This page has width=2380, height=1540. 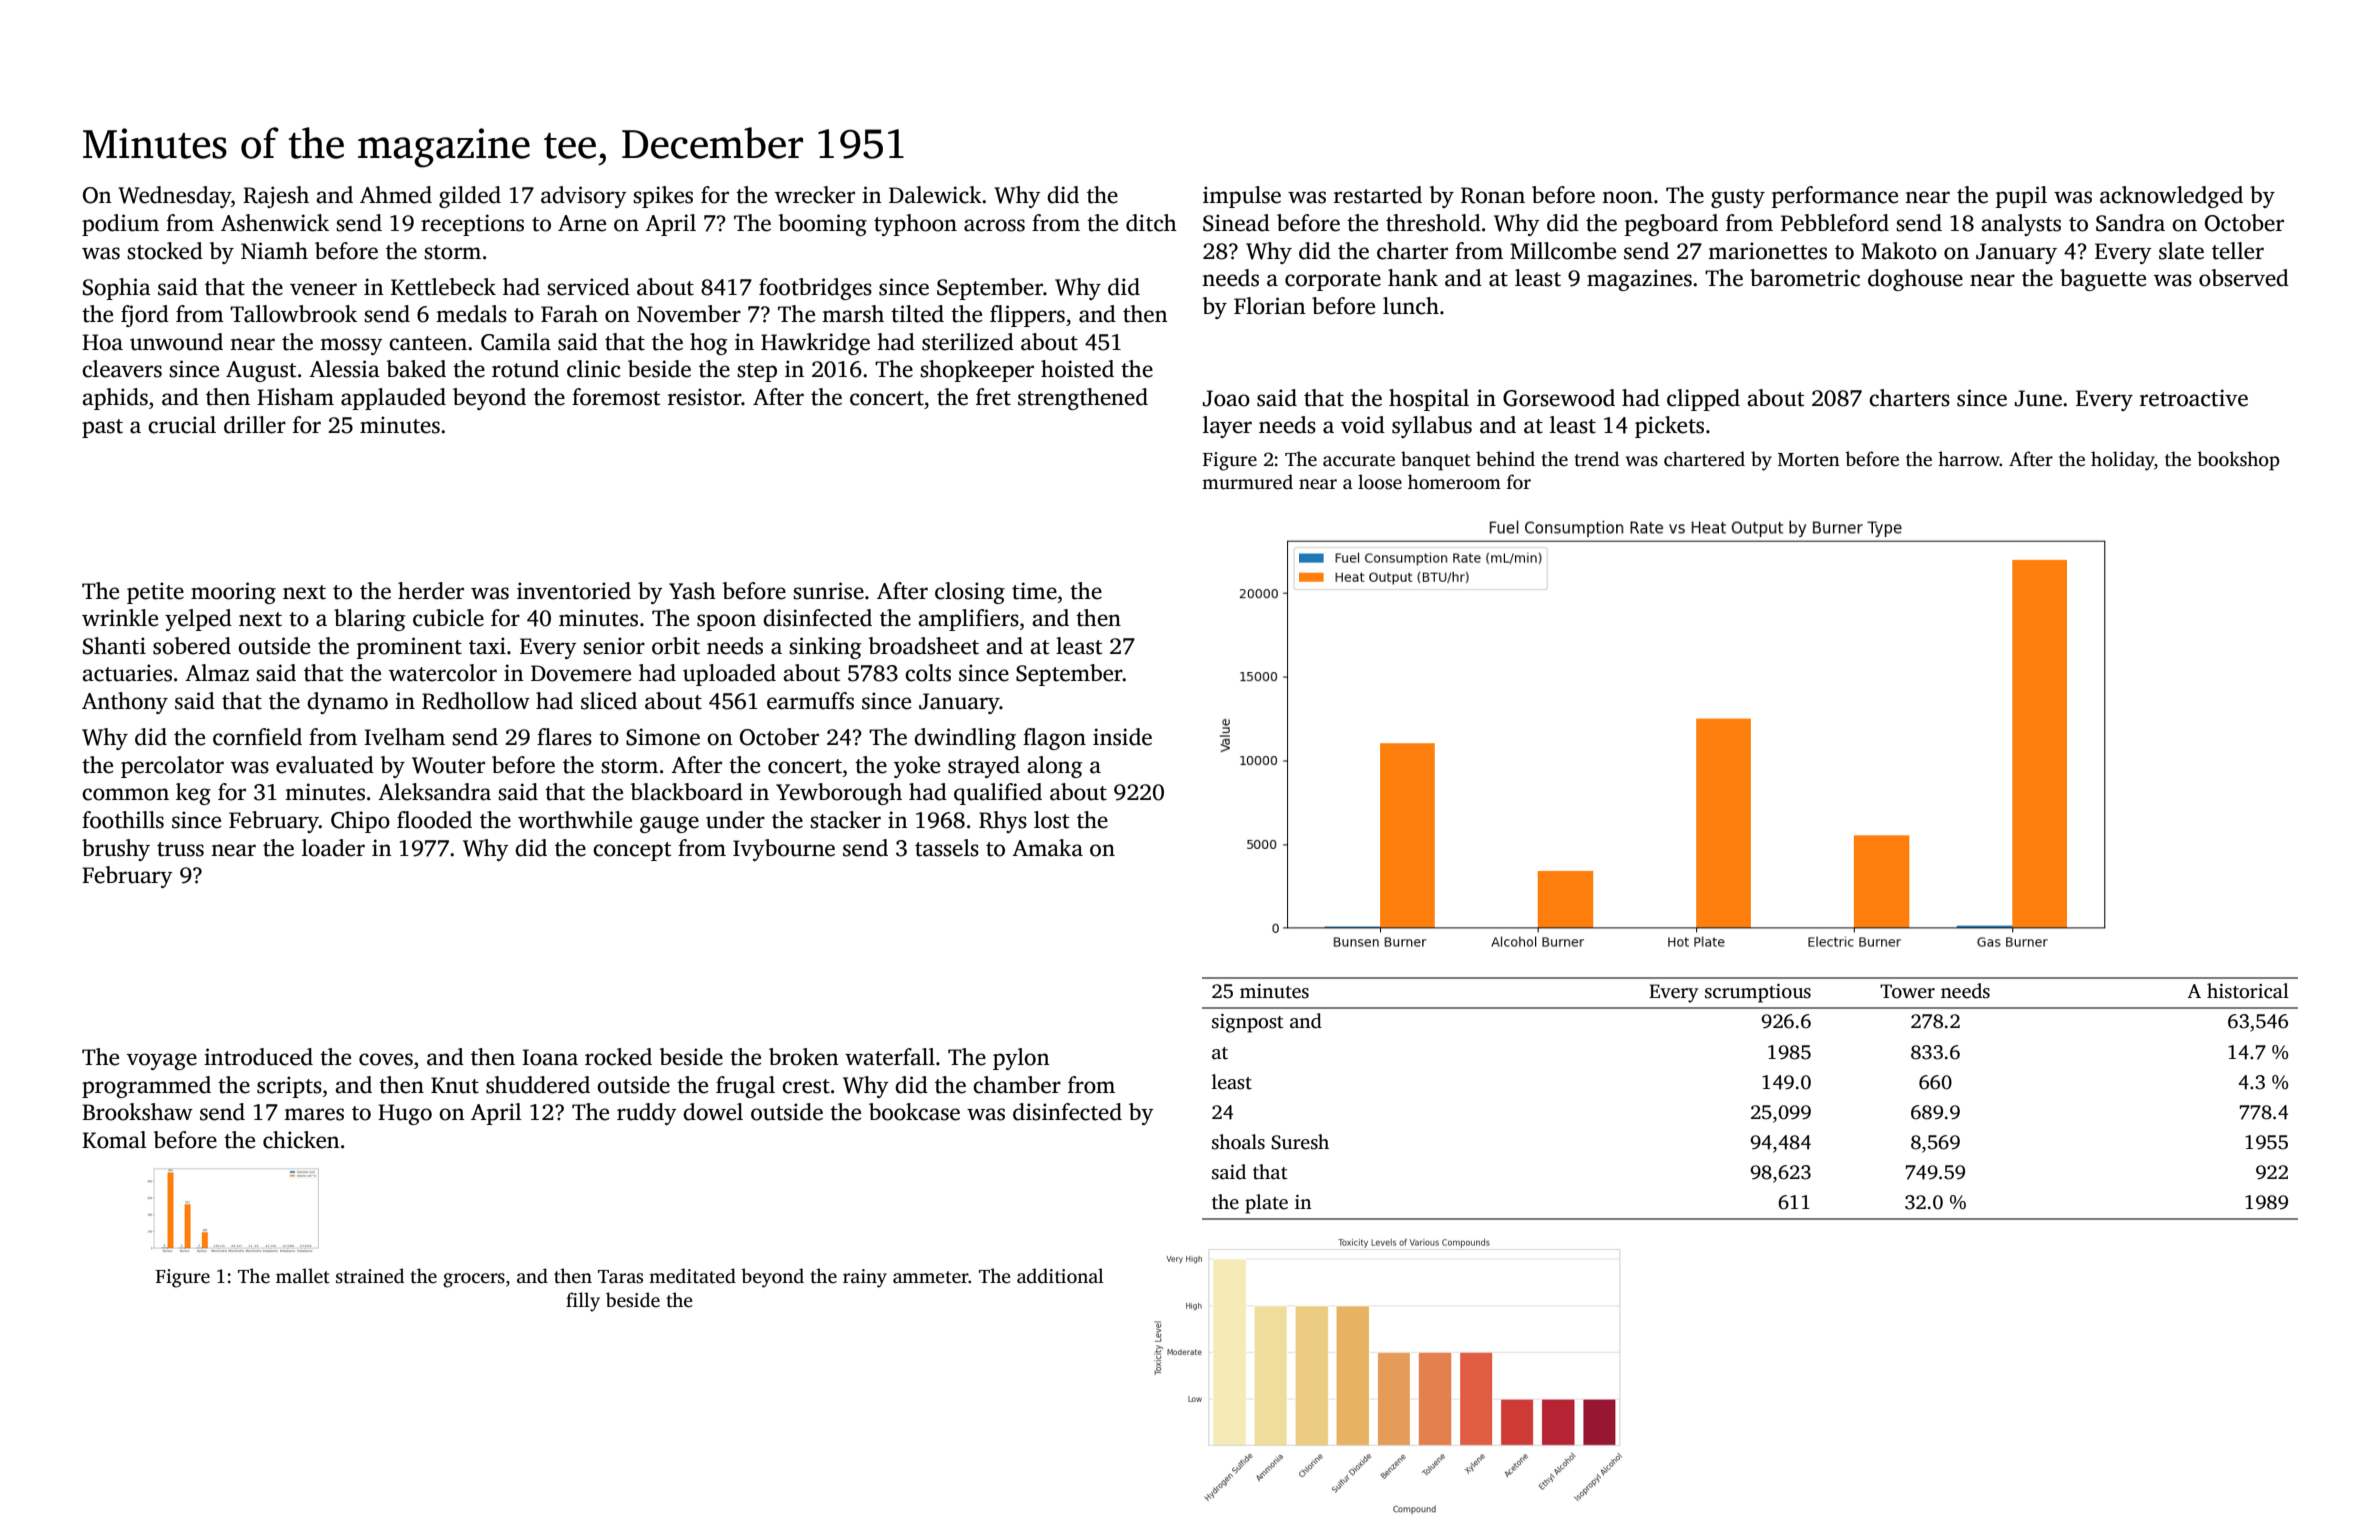 I want to click on herder, so click(x=431, y=591).
